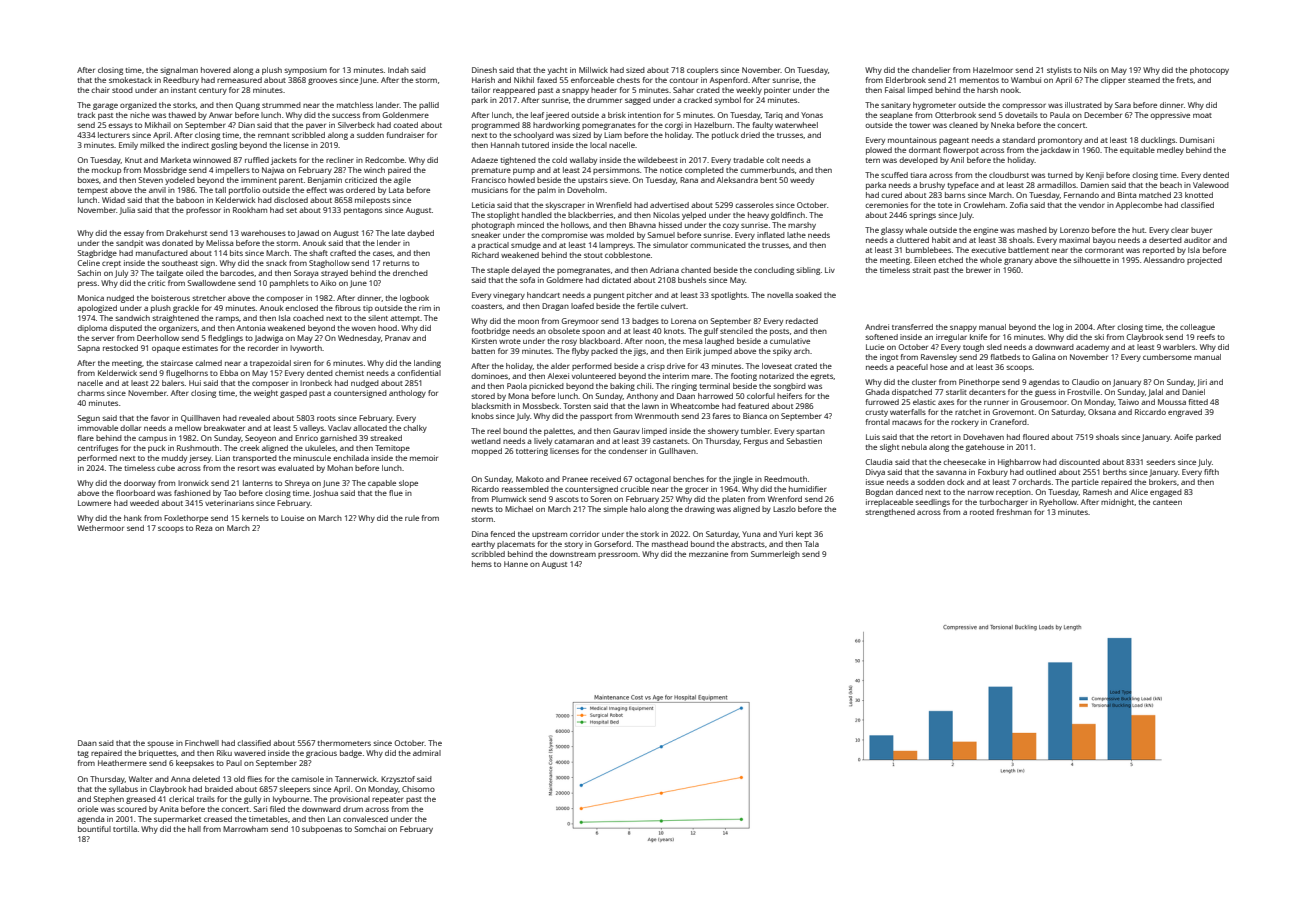 The image size is (1308, 924). I want to click on colleague, so click(1197, 328).
